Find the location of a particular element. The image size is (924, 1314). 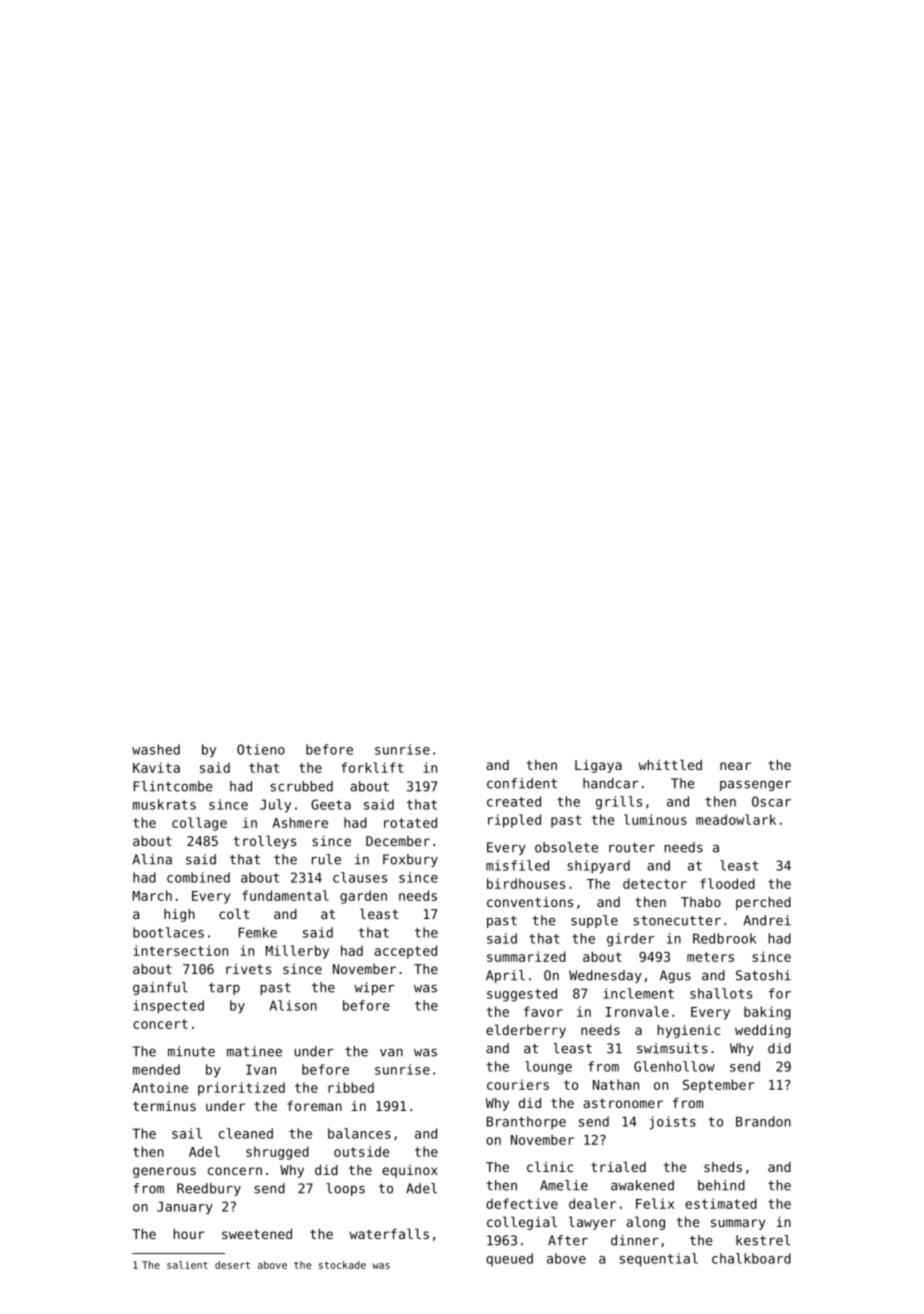

stockade is located at coordinates (342, 1265).
